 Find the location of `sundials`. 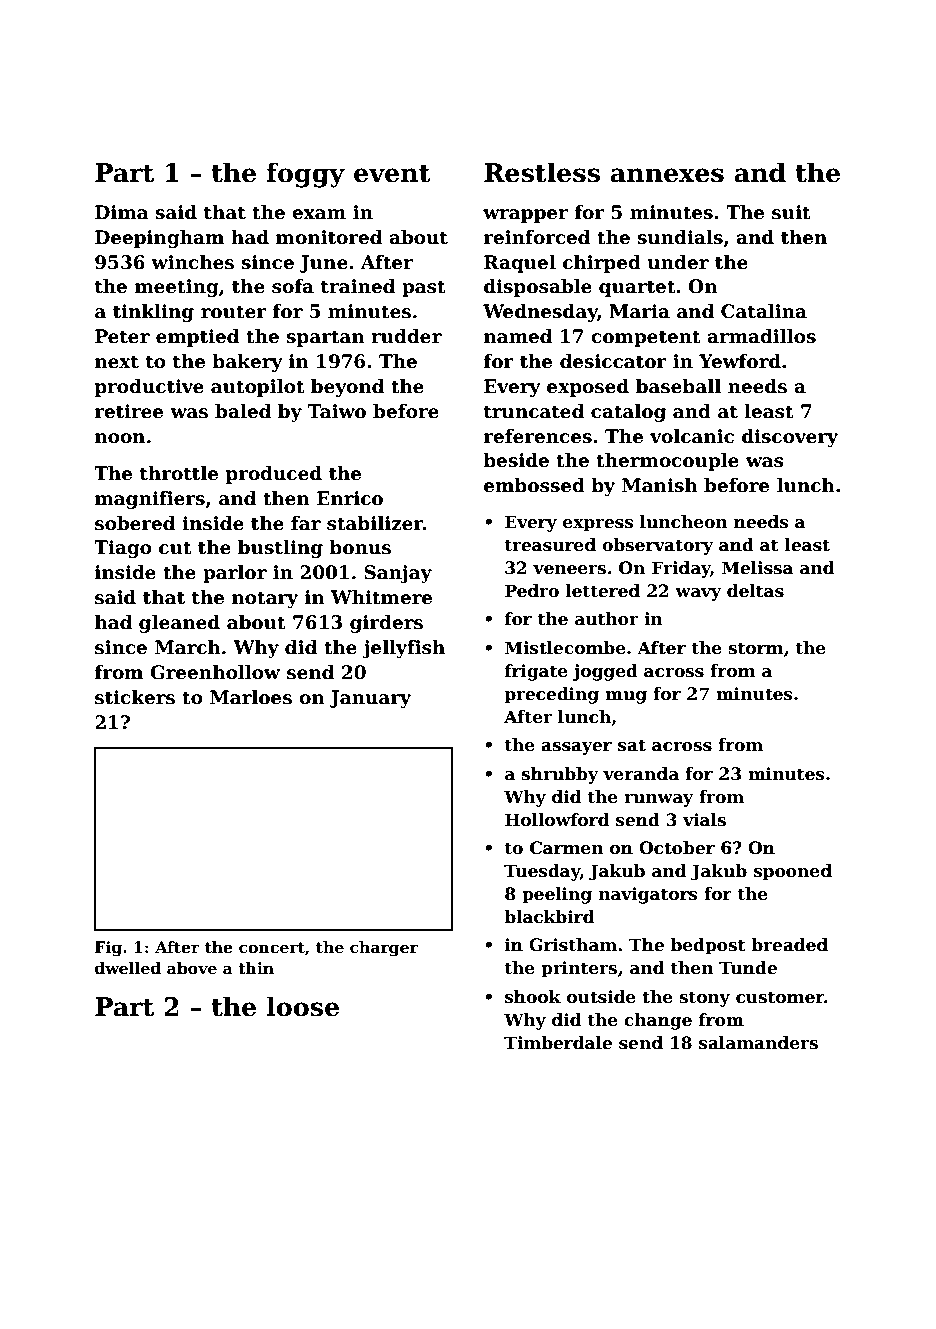

sundials is located at coordinates (680, 237).
